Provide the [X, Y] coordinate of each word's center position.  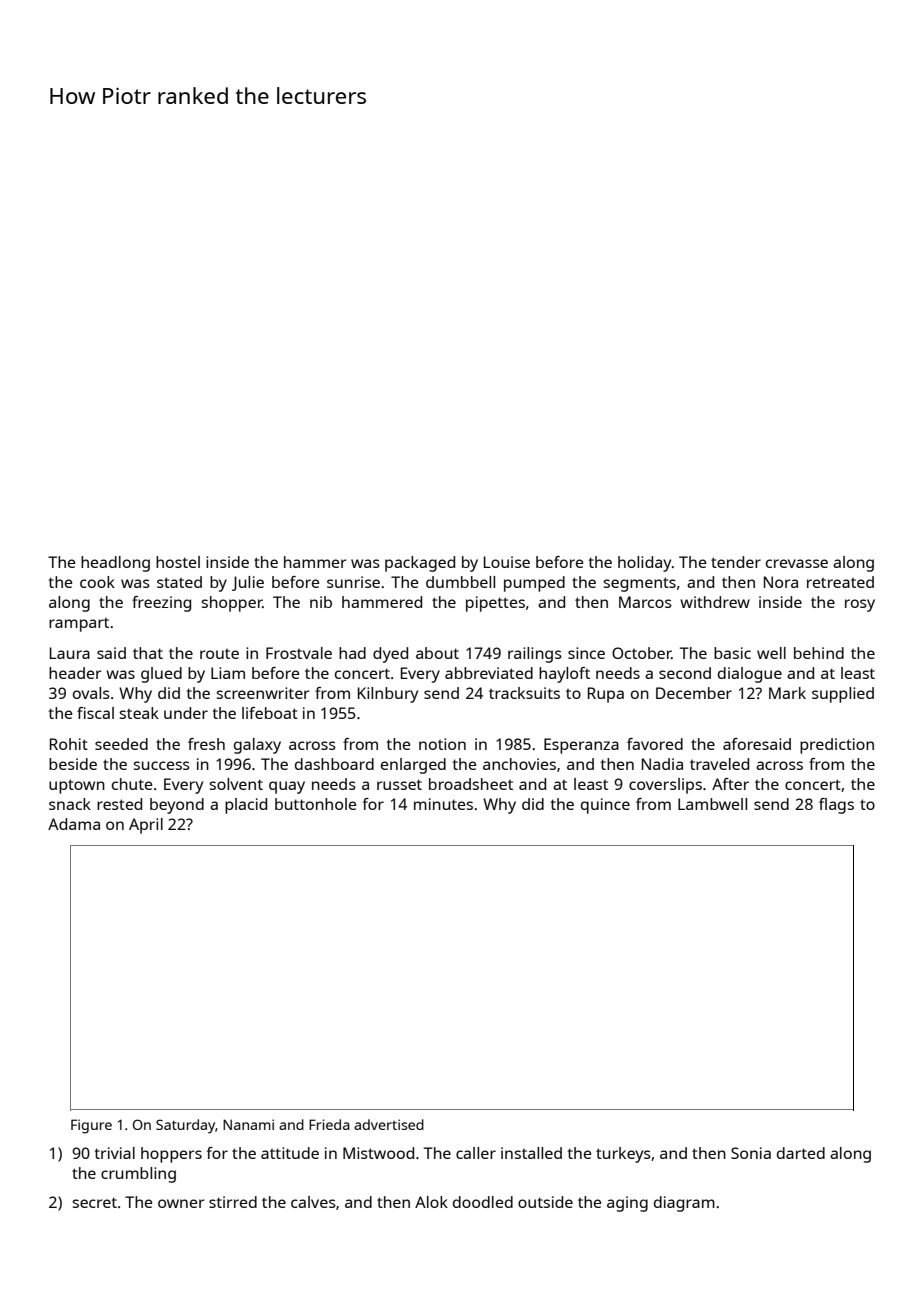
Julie [248, 583]
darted [801, 1153]
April [146, 826]
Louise [507, 562]
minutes [443, 804]
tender [736, 562]
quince [605, 806]
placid [246, 806]
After [730, 784]
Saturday [186, 1126]
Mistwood [378, 1153]
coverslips [665, 786]
